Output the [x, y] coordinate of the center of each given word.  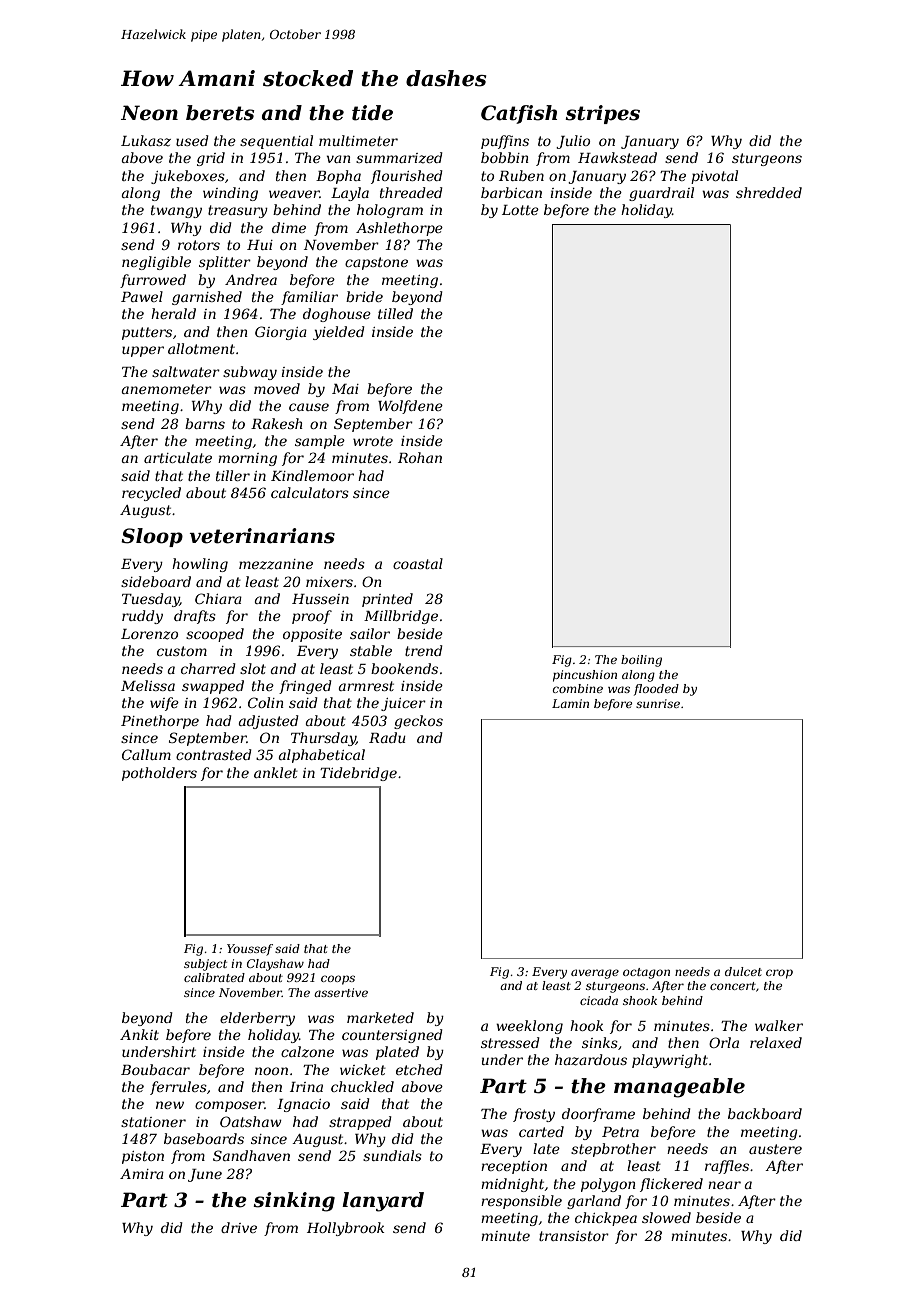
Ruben [521, 175]
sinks [600, 1042]
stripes [602, 114]
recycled [151, 494]
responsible [521, 1202]
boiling [641, 661]
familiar [309, 298]
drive [239, 1227]
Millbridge [401, 617]
